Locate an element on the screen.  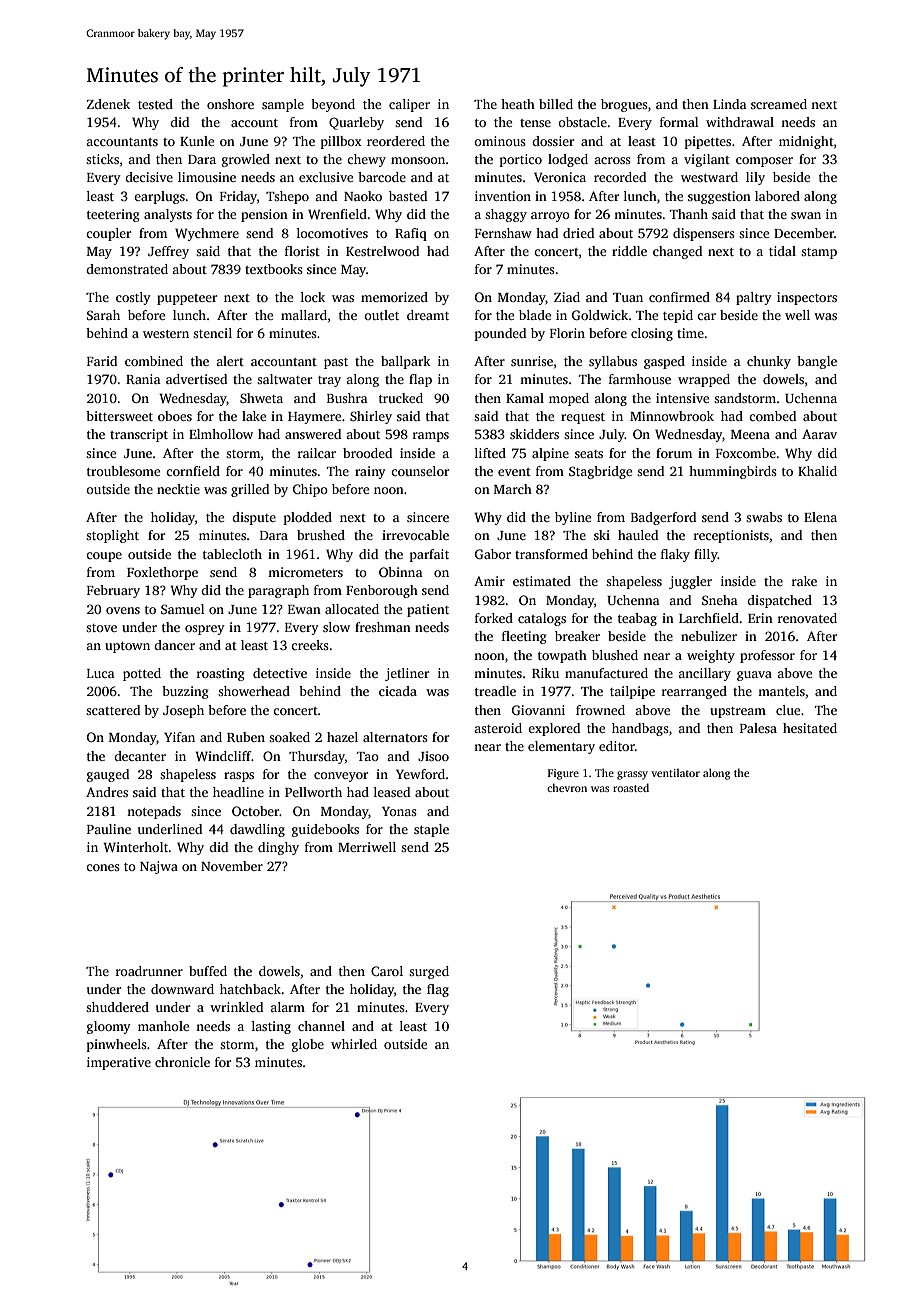
surged is located at coordinates (429, 972).
